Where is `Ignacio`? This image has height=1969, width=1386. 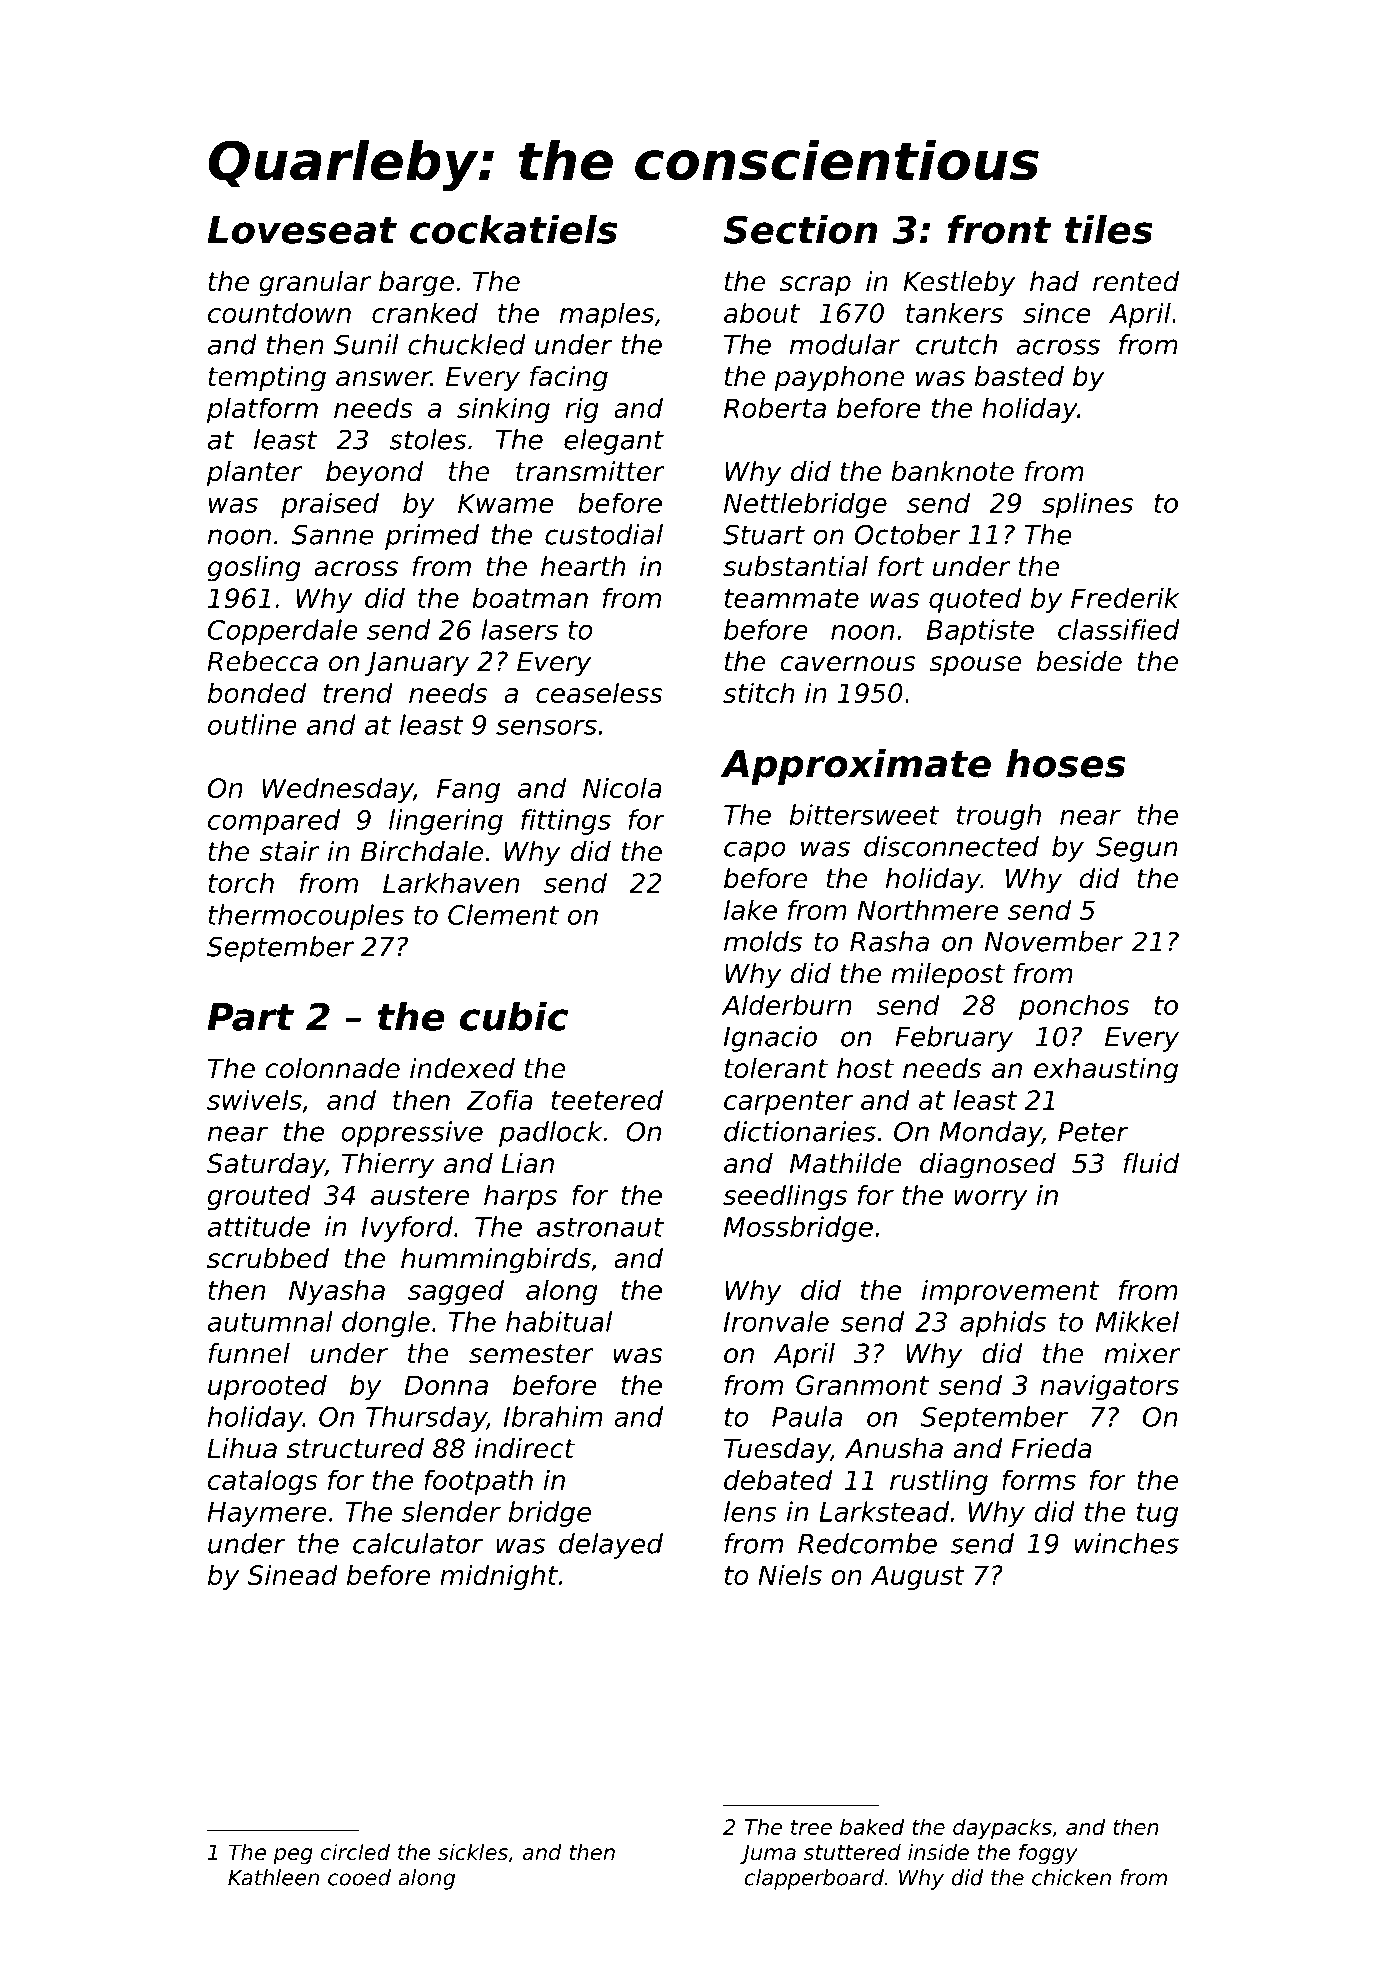
Ignacio is located at coordinates (770, 1039).
